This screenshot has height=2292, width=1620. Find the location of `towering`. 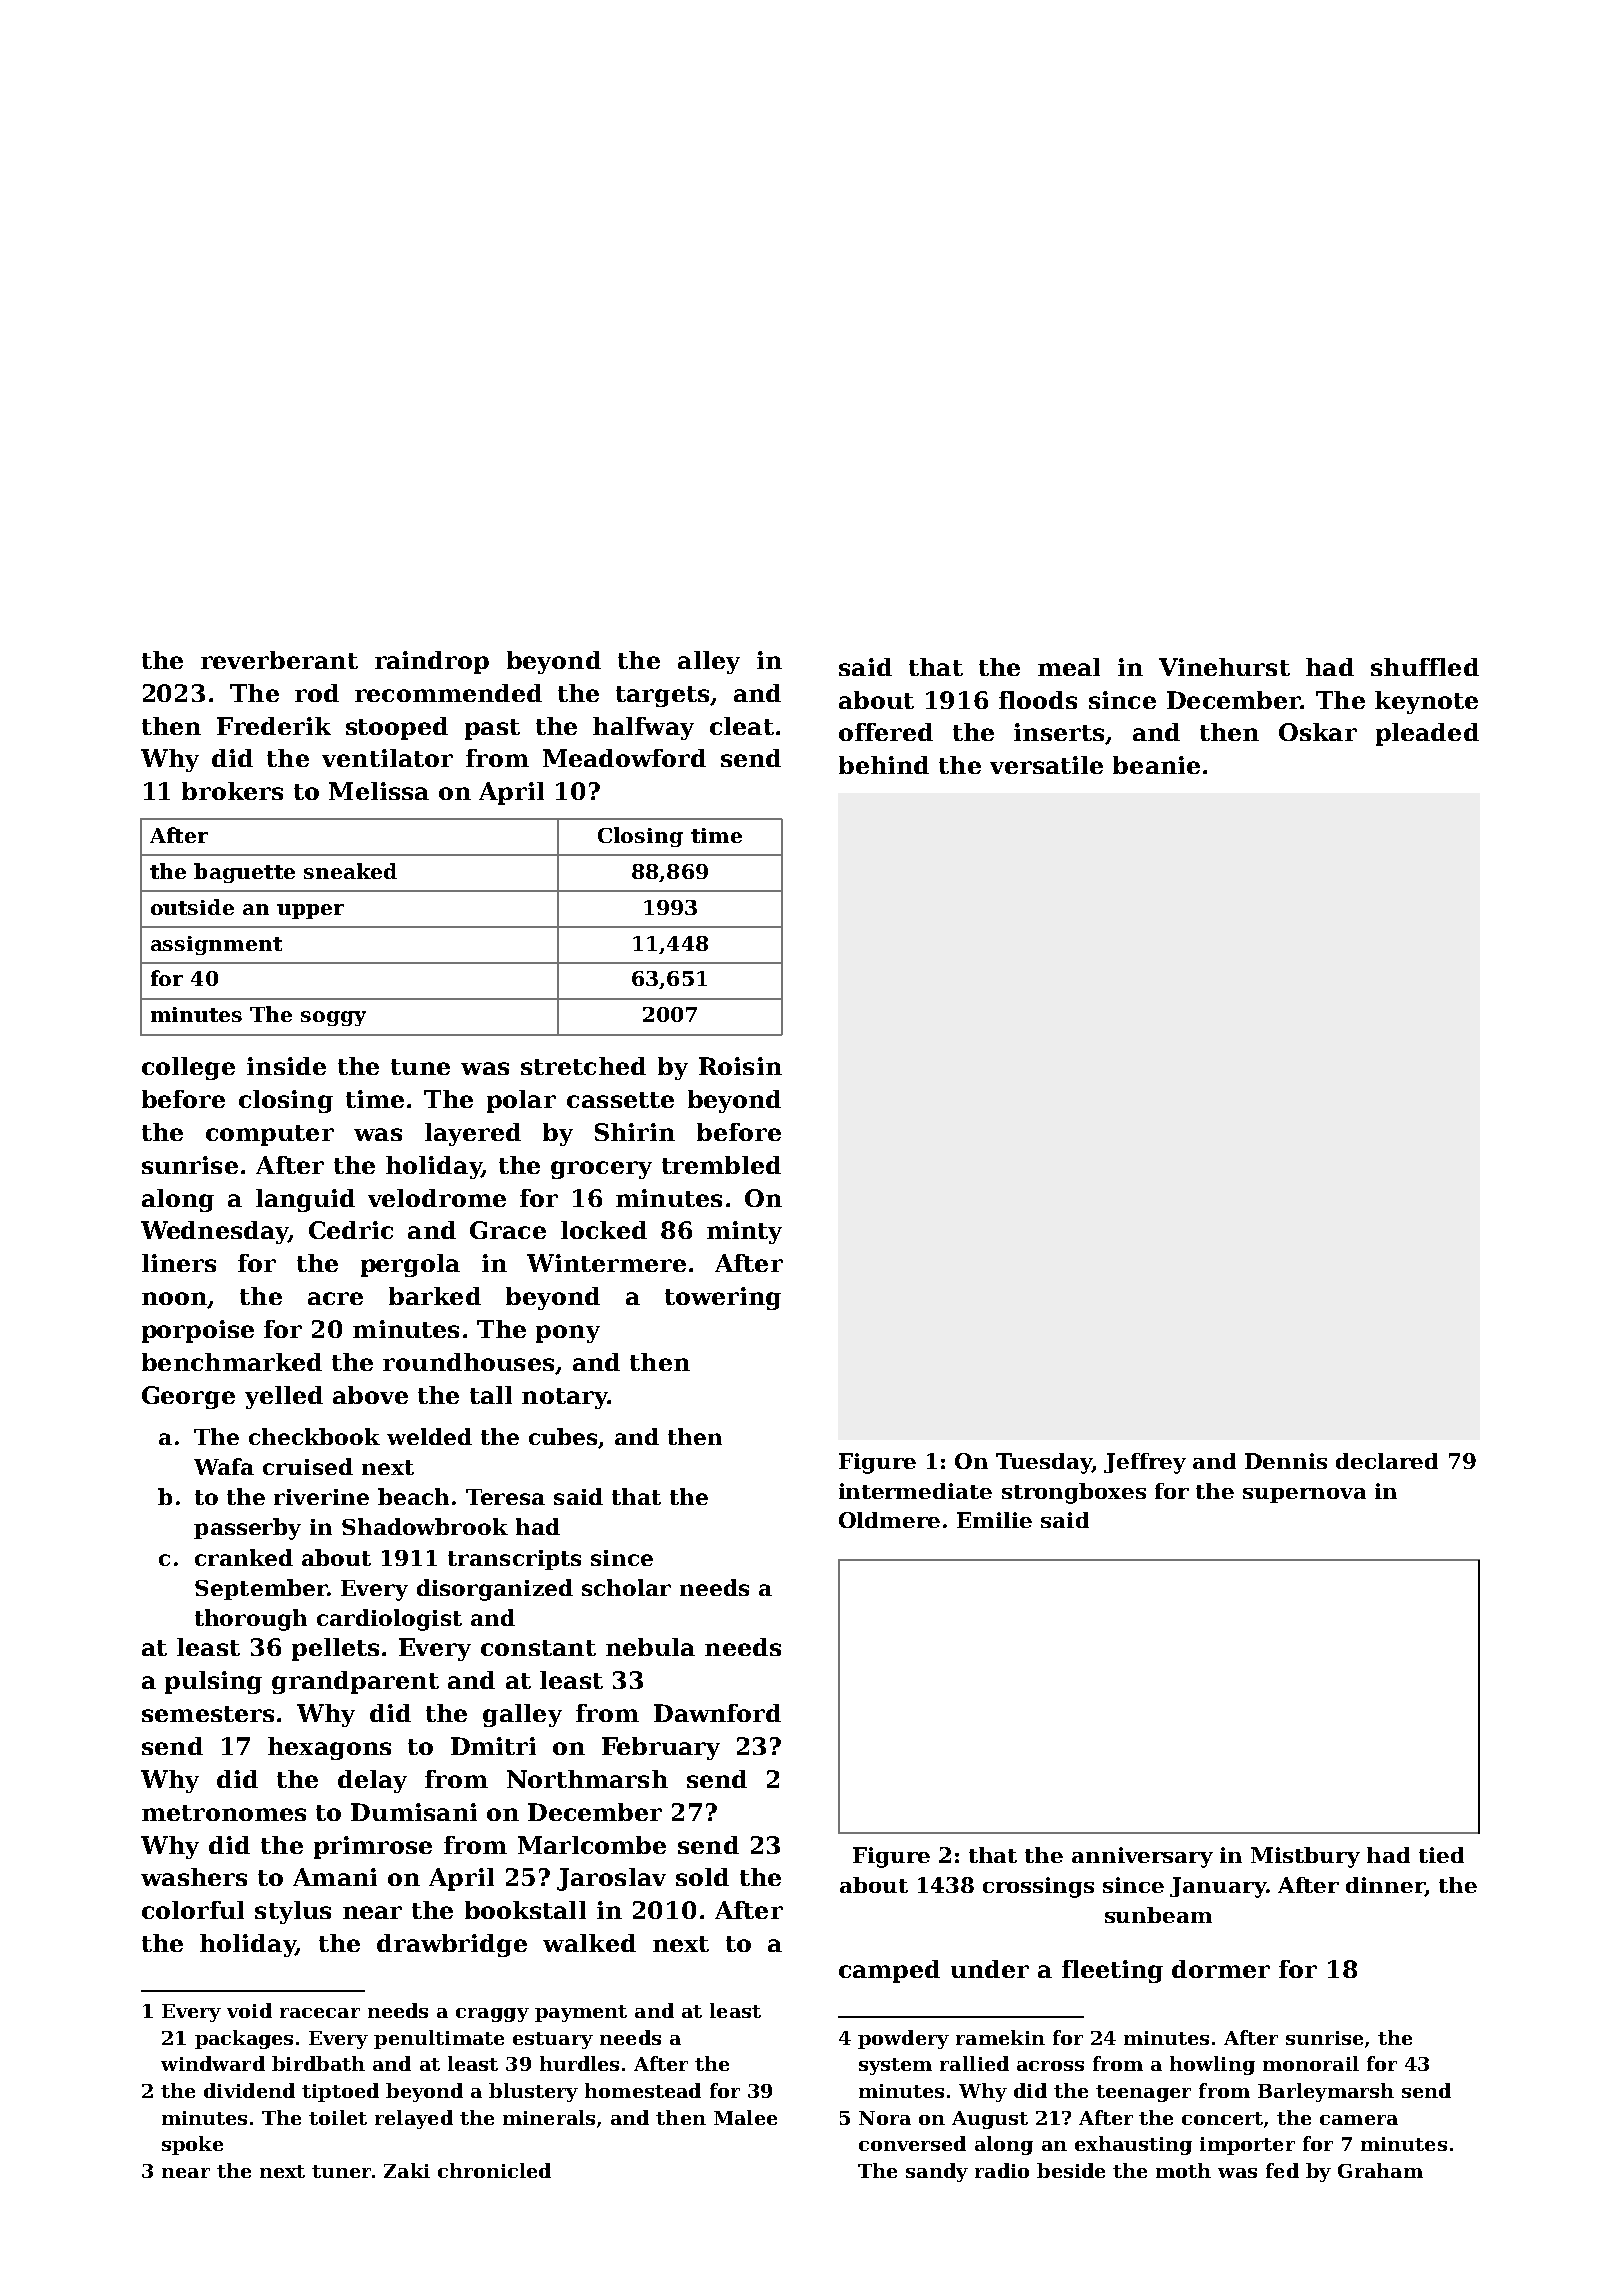

towering is located at coordinates (723, 1298).
